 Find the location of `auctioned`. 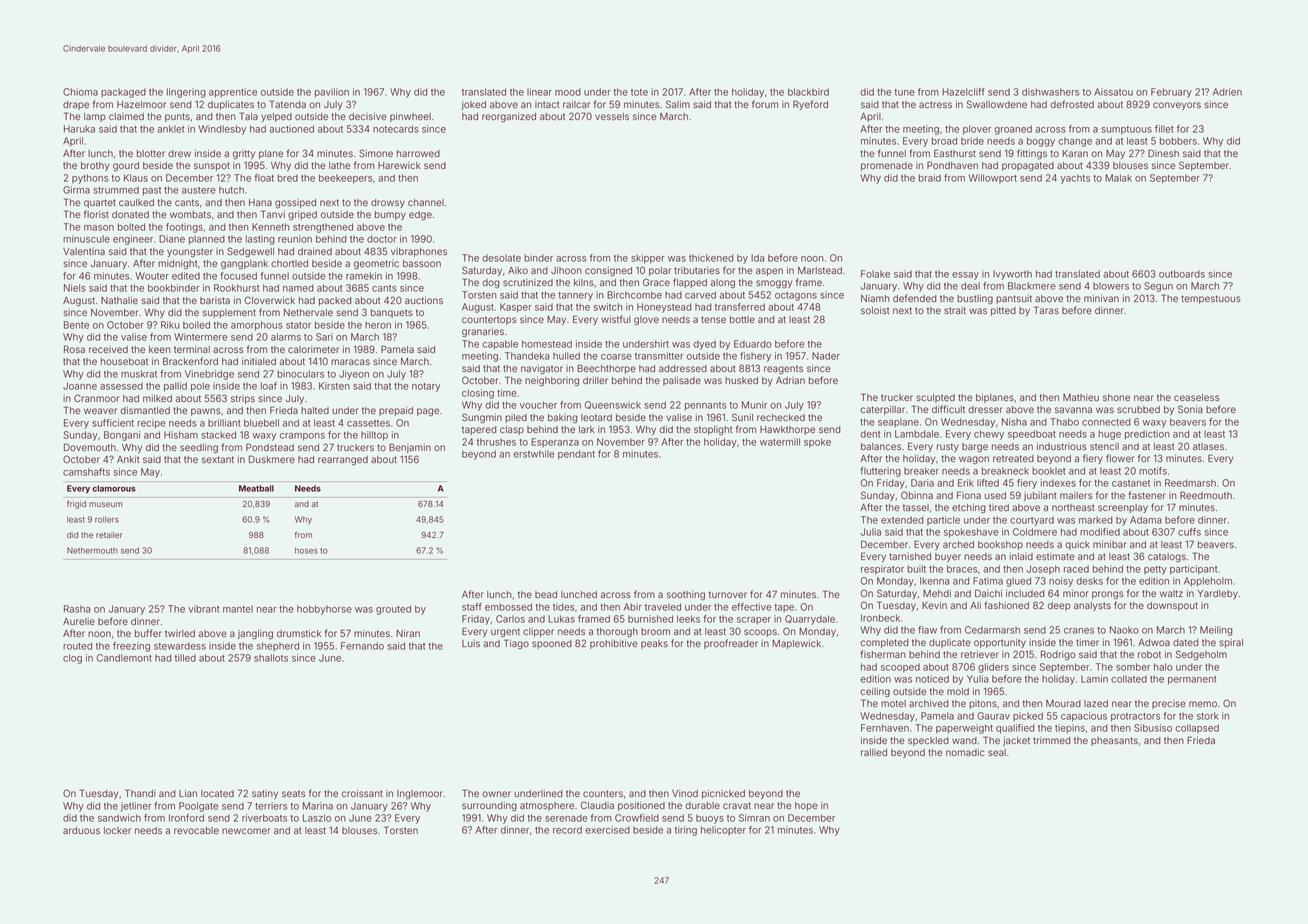

auctioned is located at coordinates (291, 129).
